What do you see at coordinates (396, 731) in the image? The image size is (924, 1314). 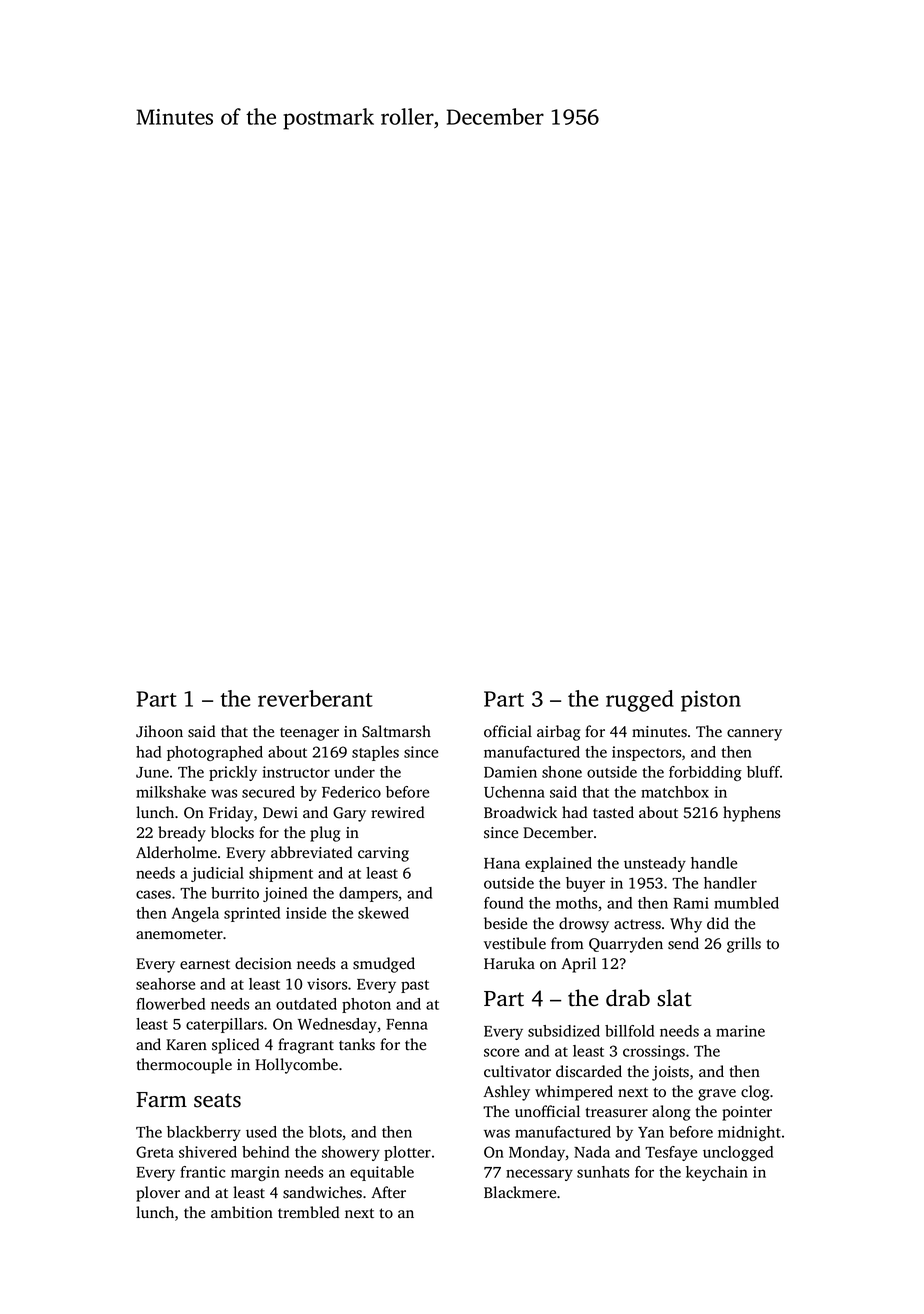 I see `Saltmarsh` at bounding box center [396, 731].
